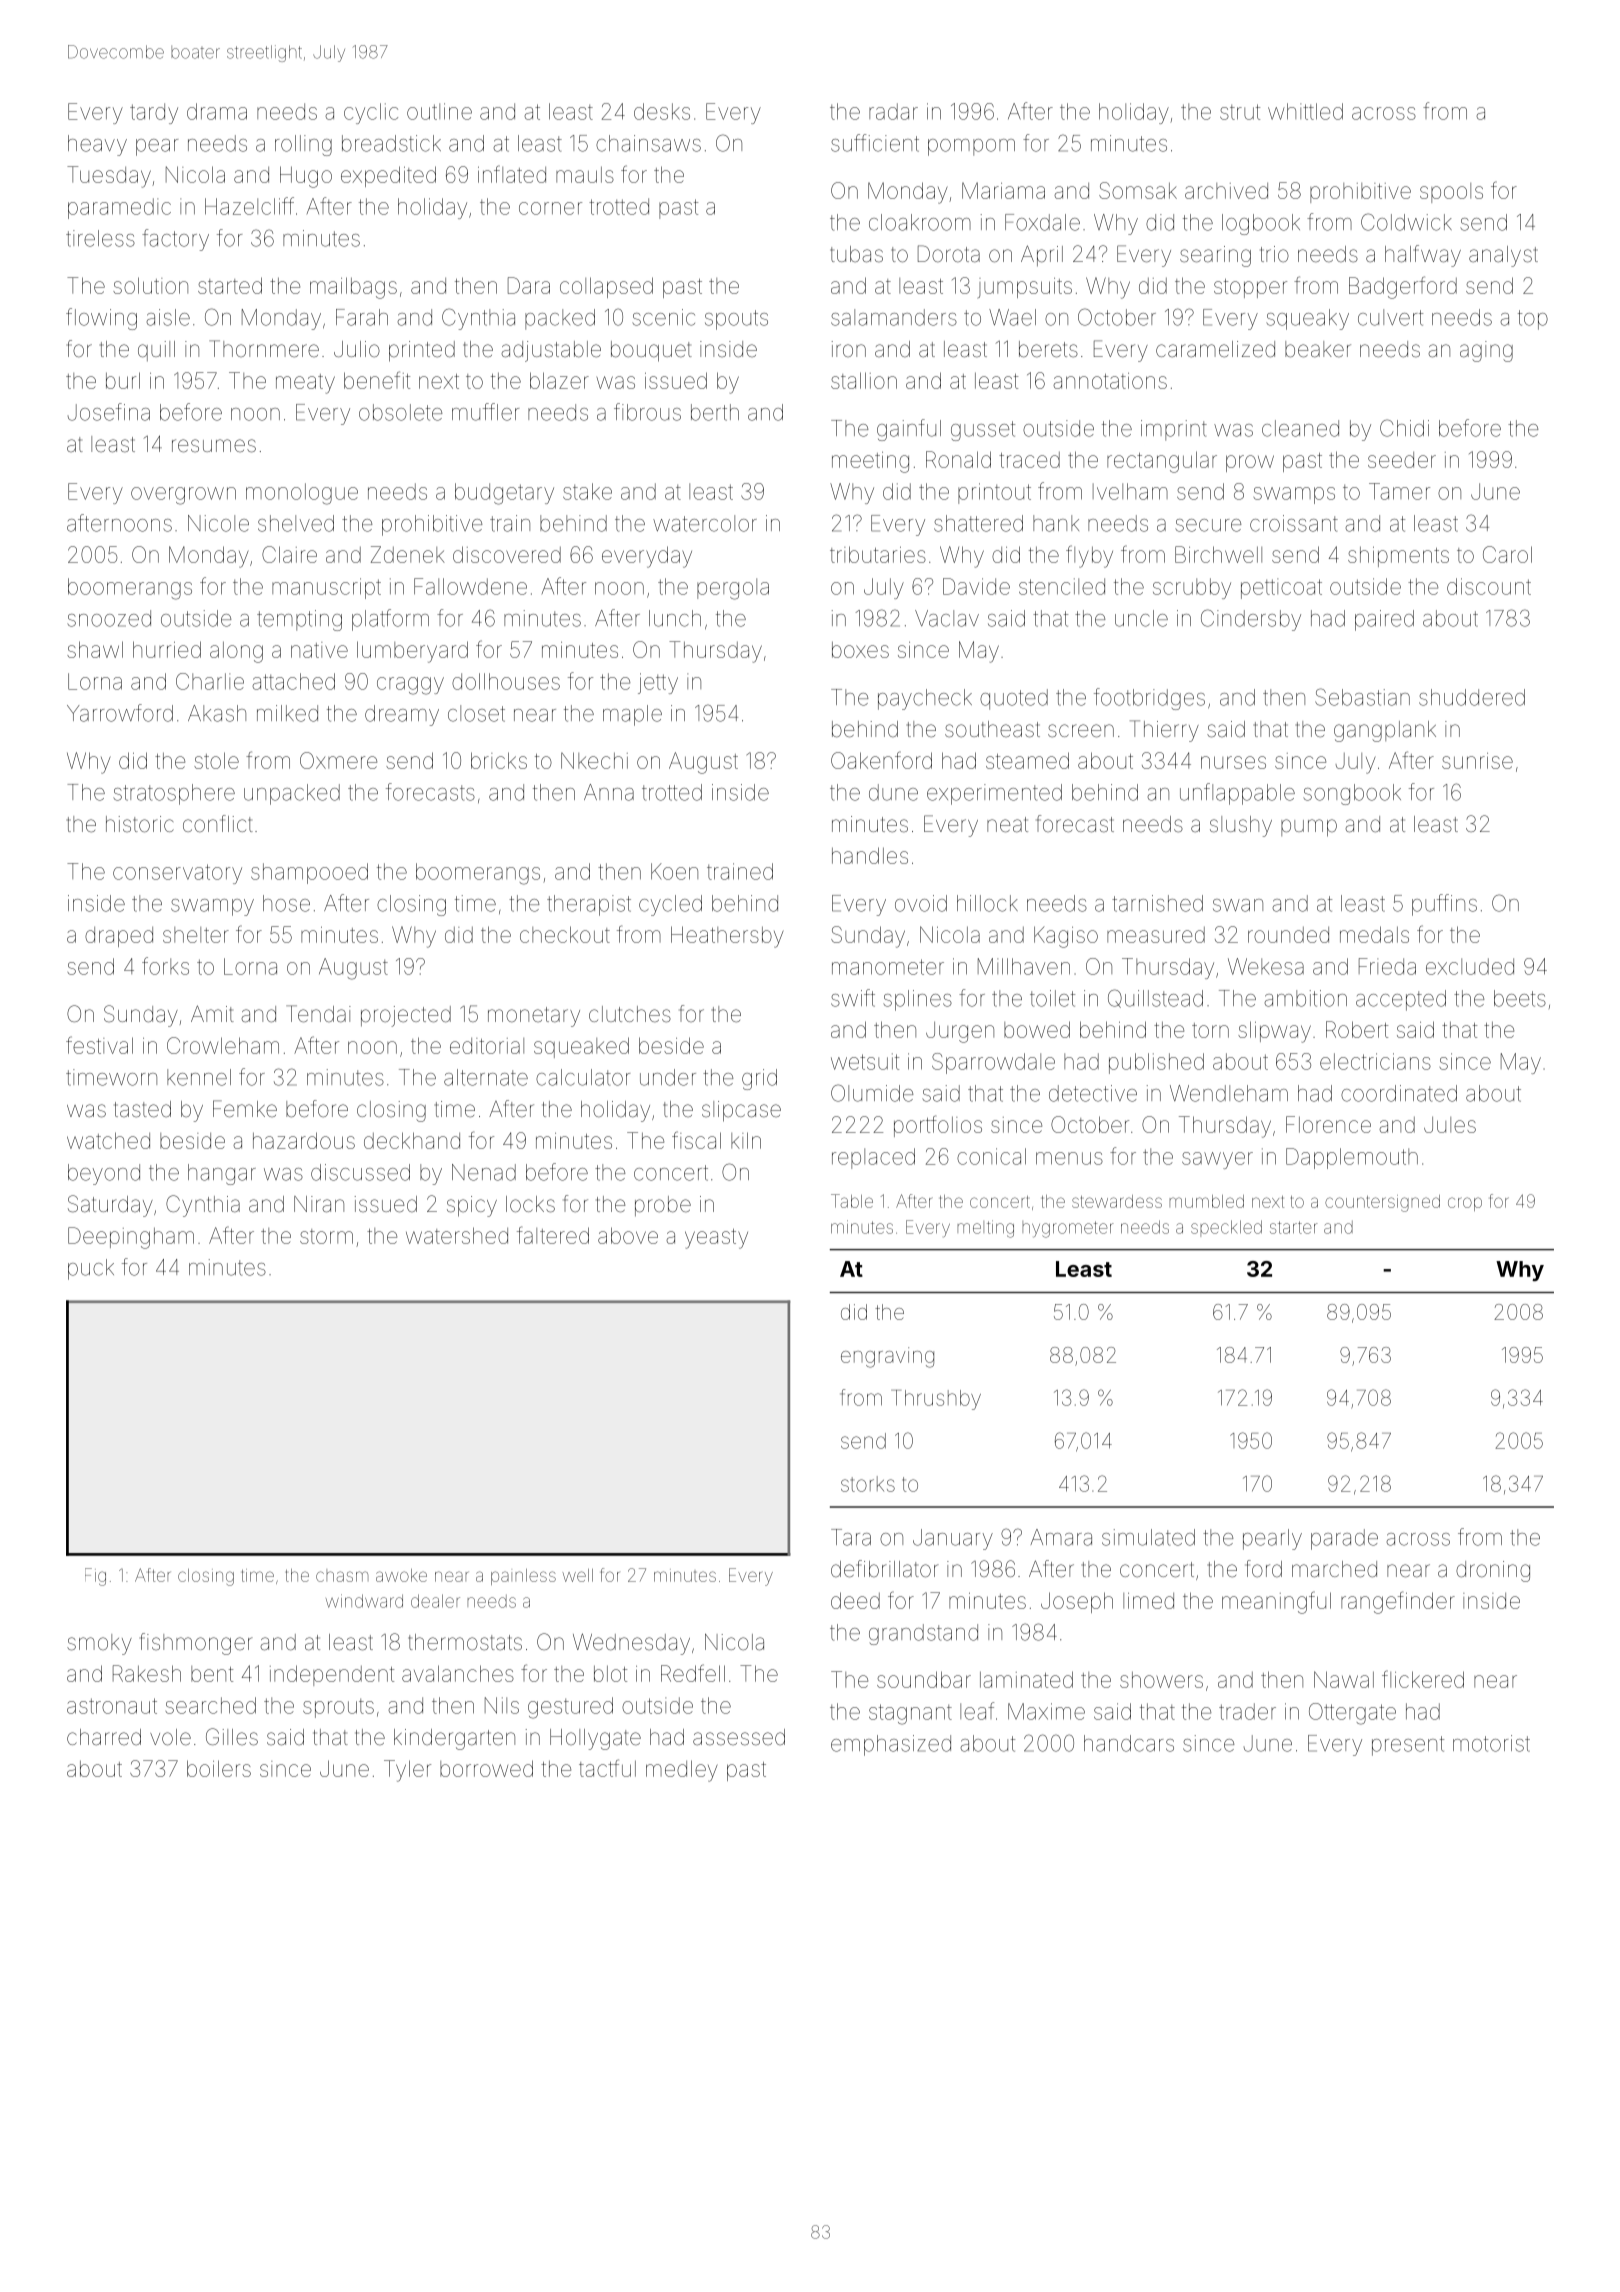 This screenshot has width=1620, height=2292. I want to click on Tara, so click(851, 1537).
